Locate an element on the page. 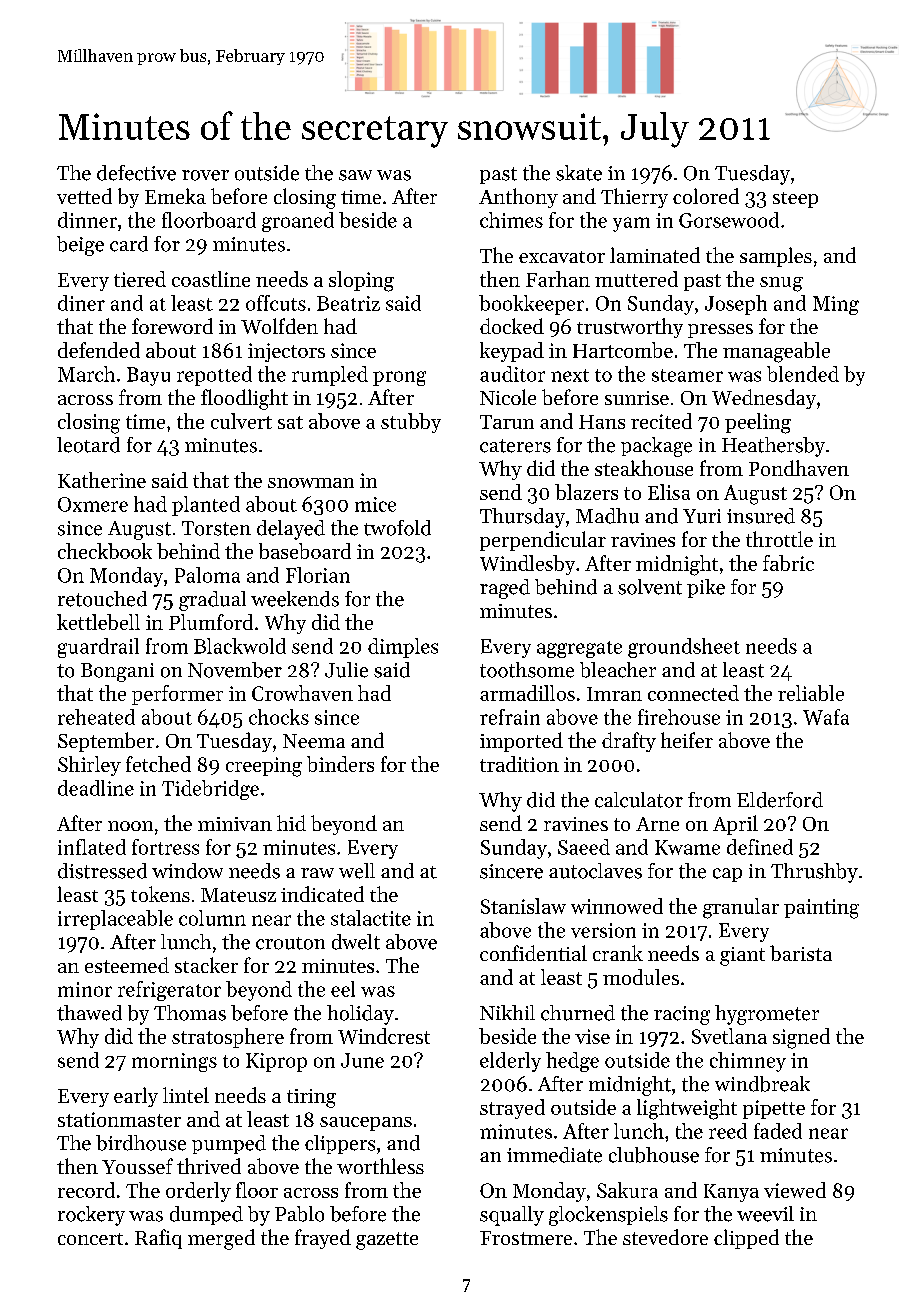 The height and width of the document is (1314, 924). Ming is located at coordinates (836, 305).
